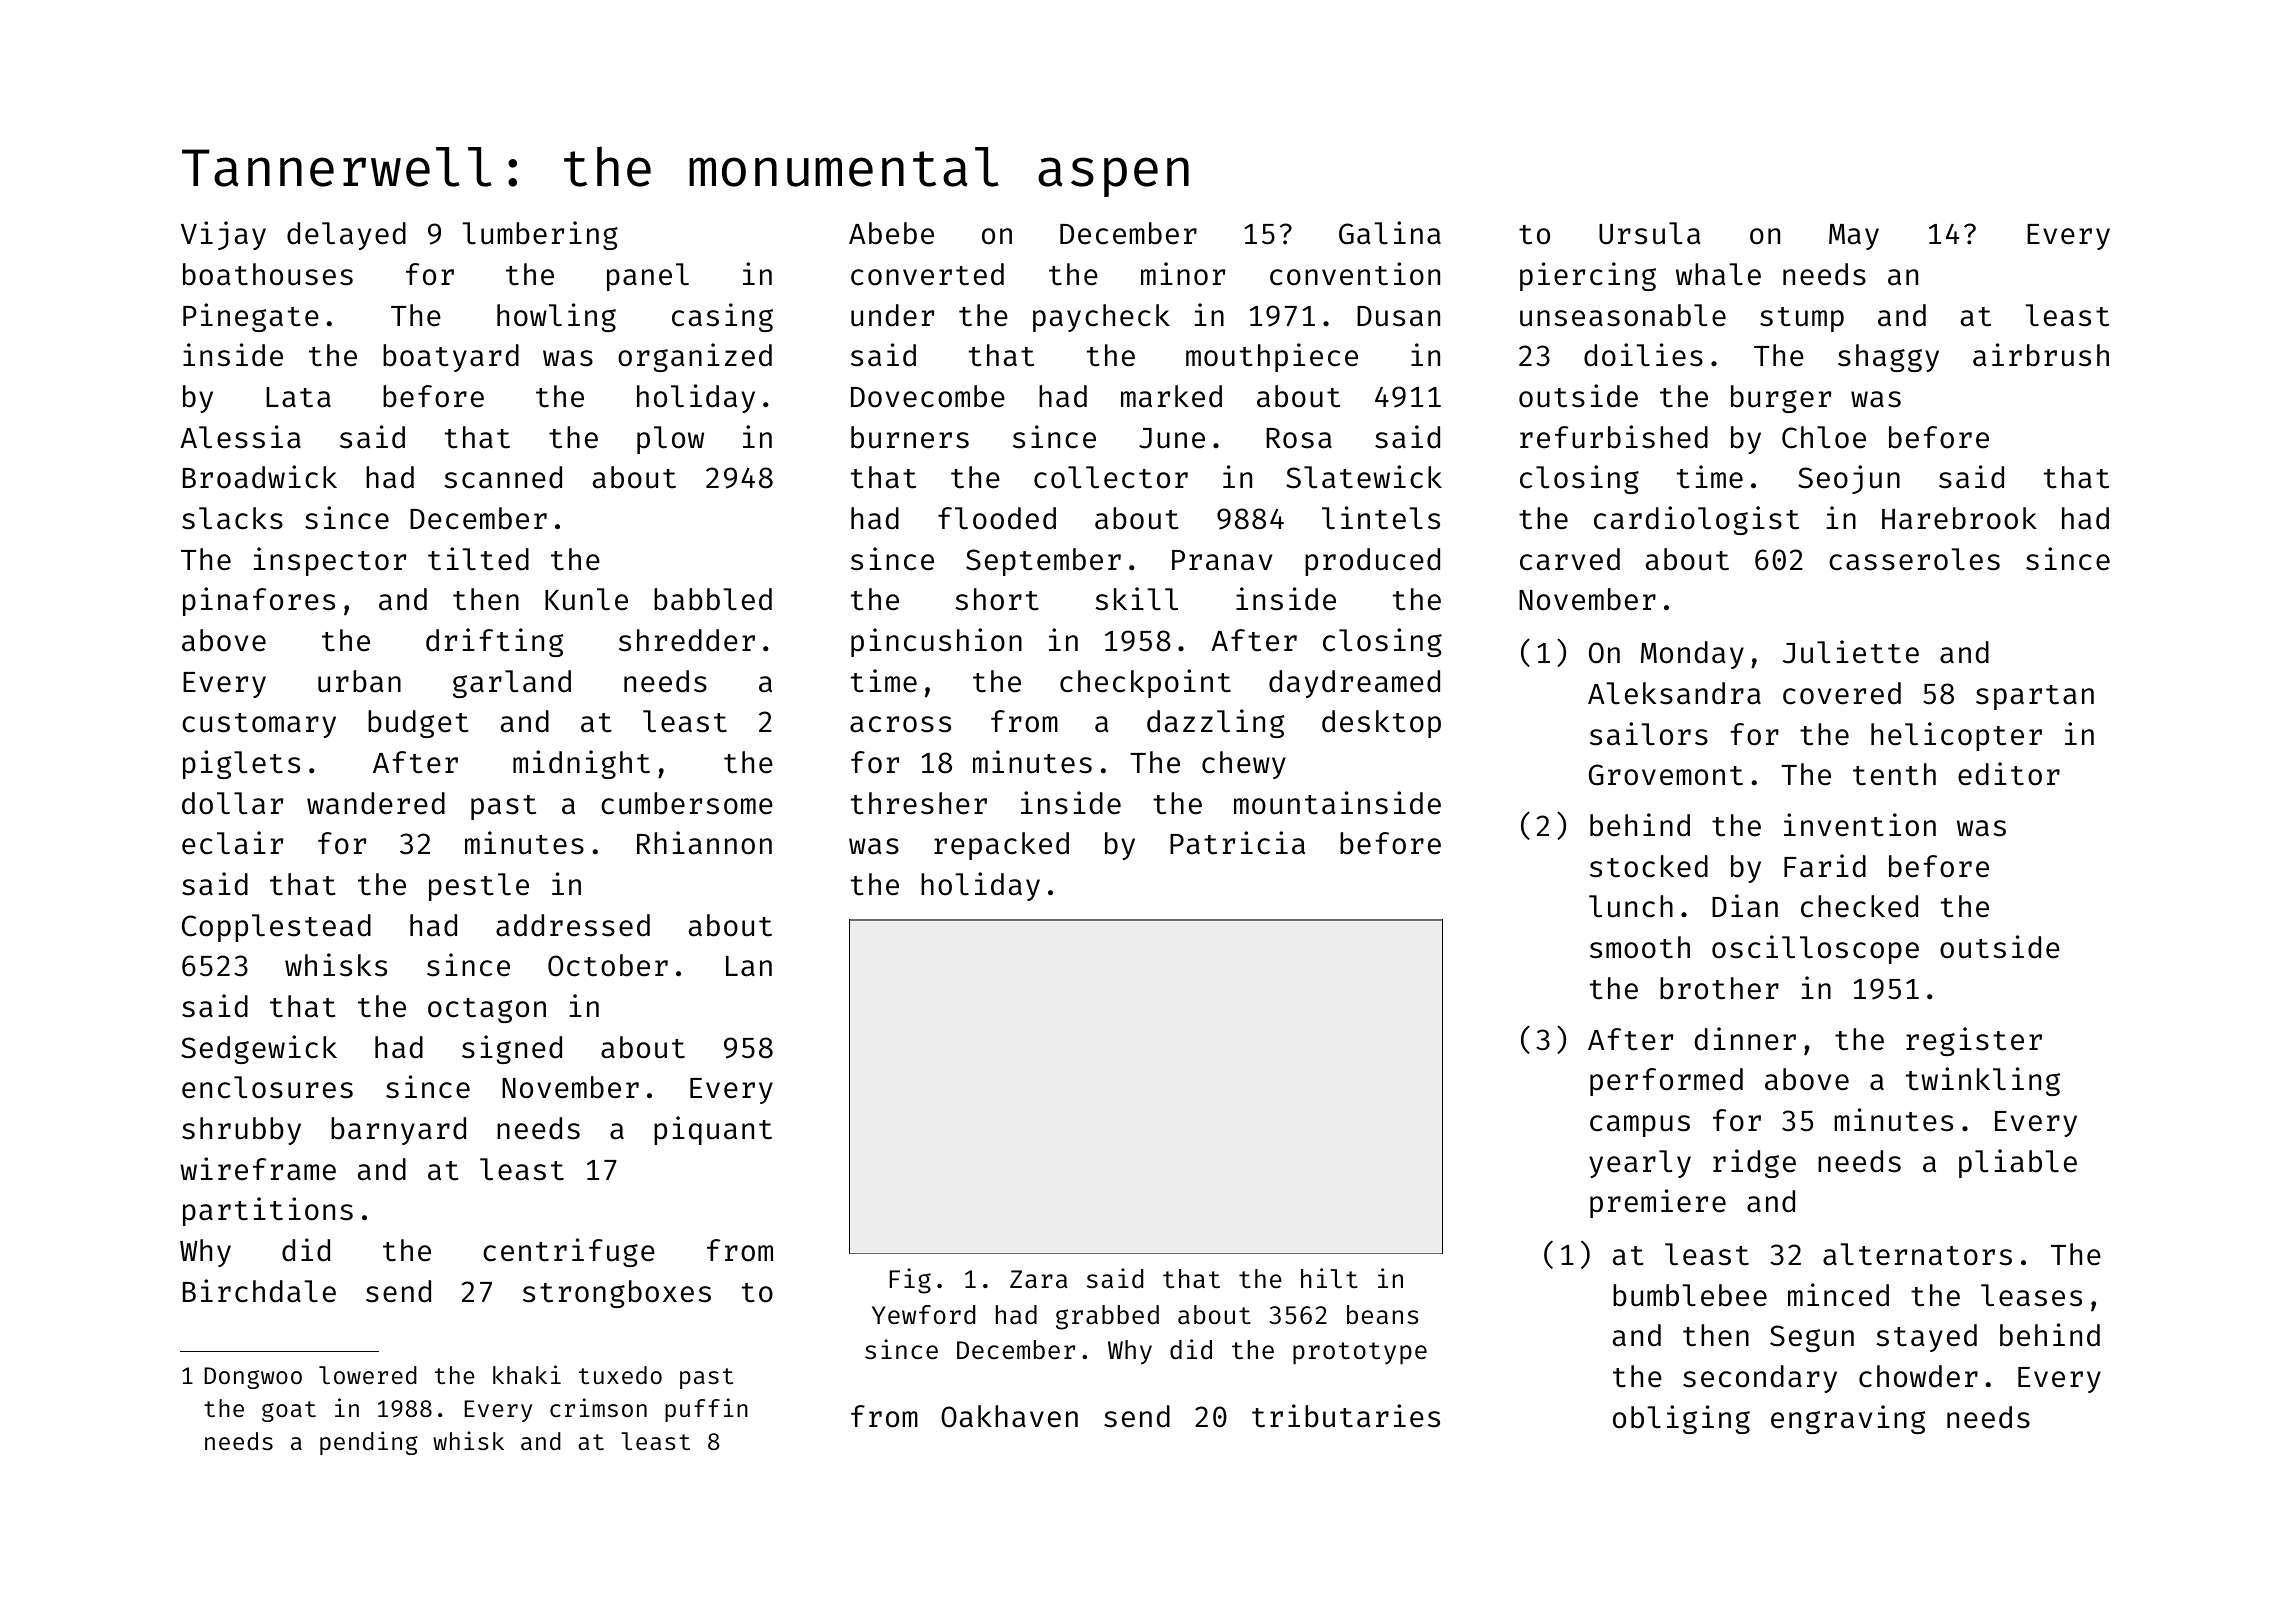 This image has width=2292, height=1620. Describe the element at coordinates (503, 477) in the image. I see `scanned` at that location.
